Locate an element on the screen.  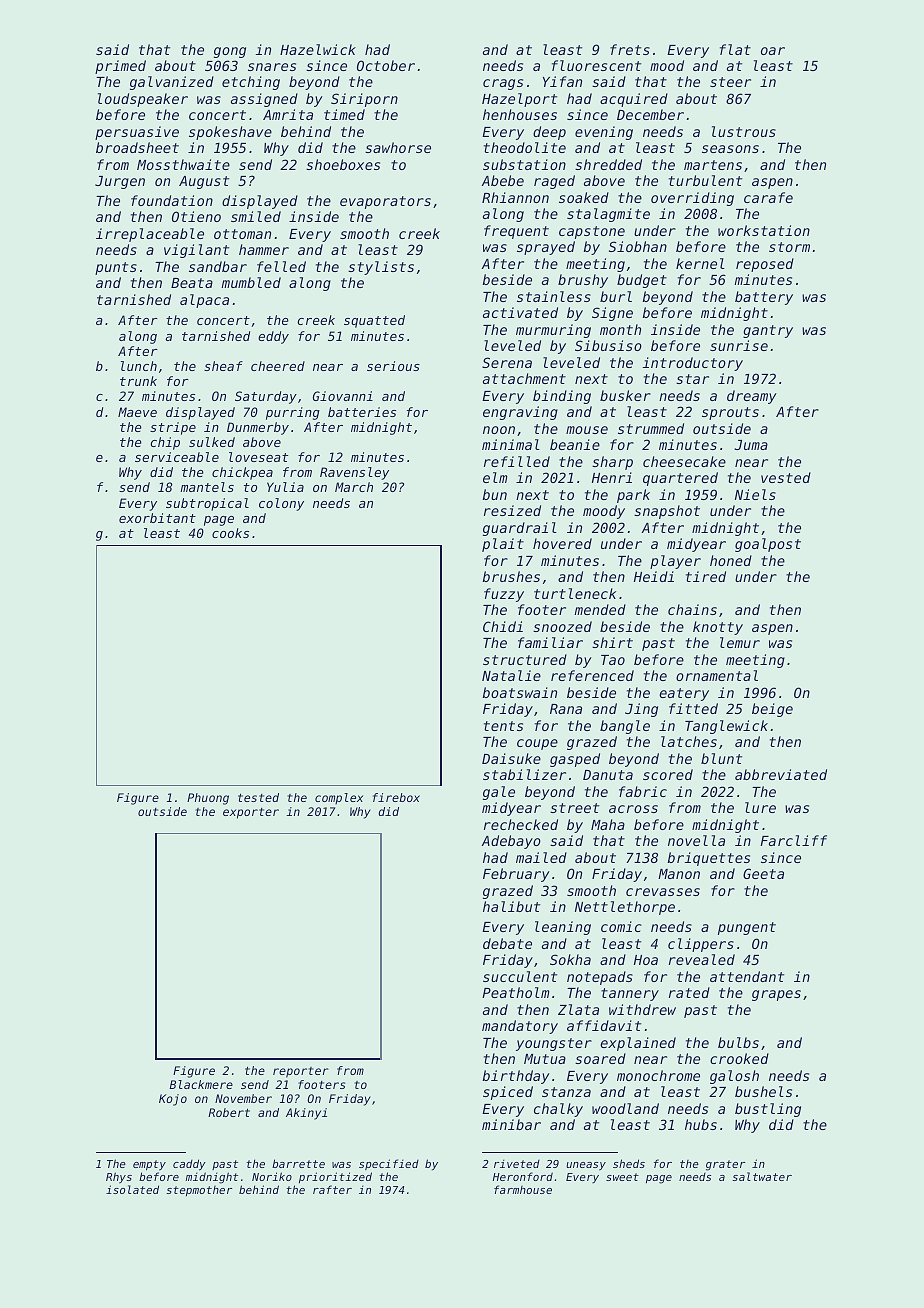
frets is located at coordinates (630, 49).
